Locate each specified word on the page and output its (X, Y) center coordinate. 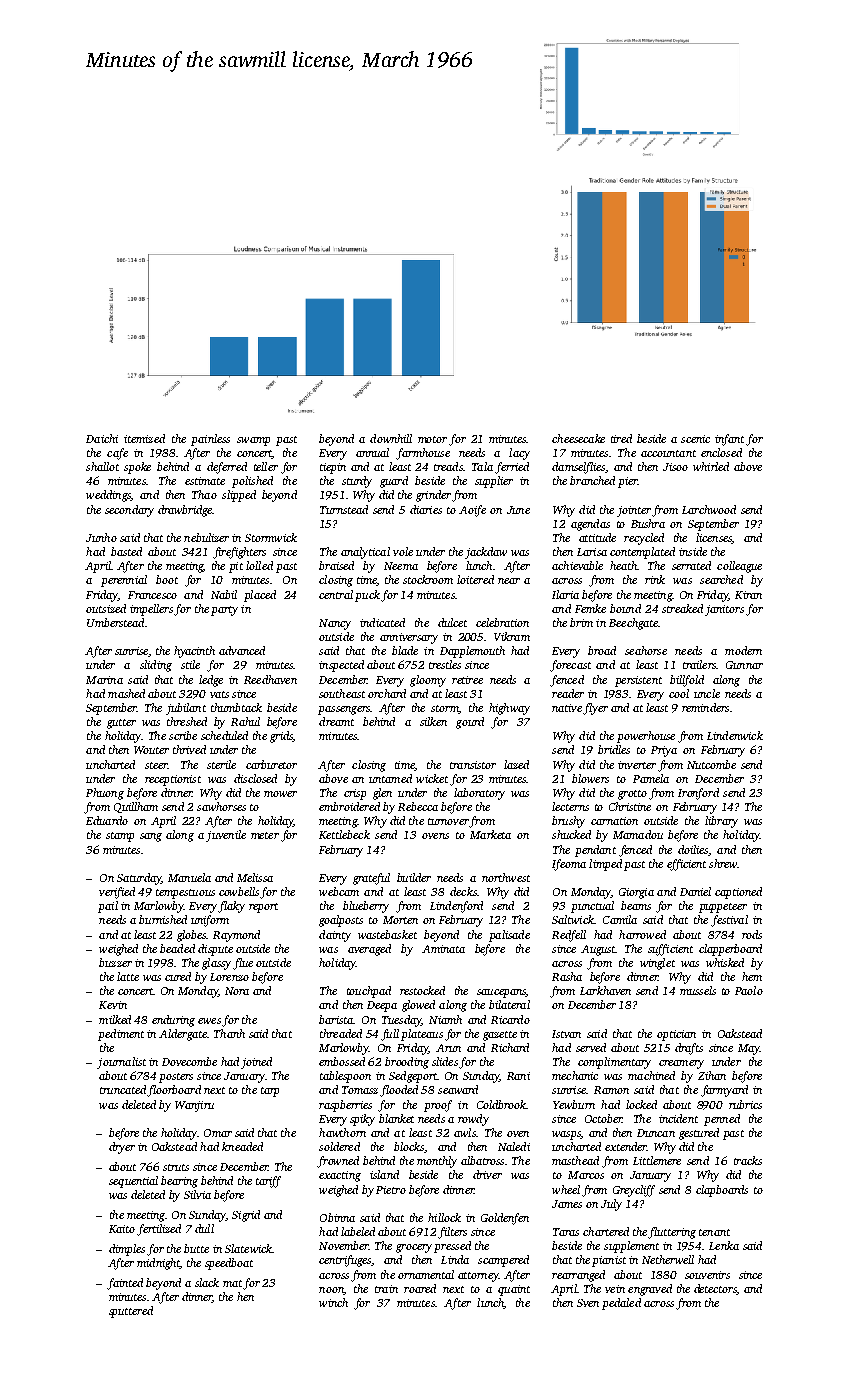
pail (108, 907)
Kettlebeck (344, 834)
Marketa (490, 834)
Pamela (651, 778)
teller (266, 466)
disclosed (255, 778)
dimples (127, 1250)
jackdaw (486, 553)
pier (627, 482)
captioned (738, 893)
